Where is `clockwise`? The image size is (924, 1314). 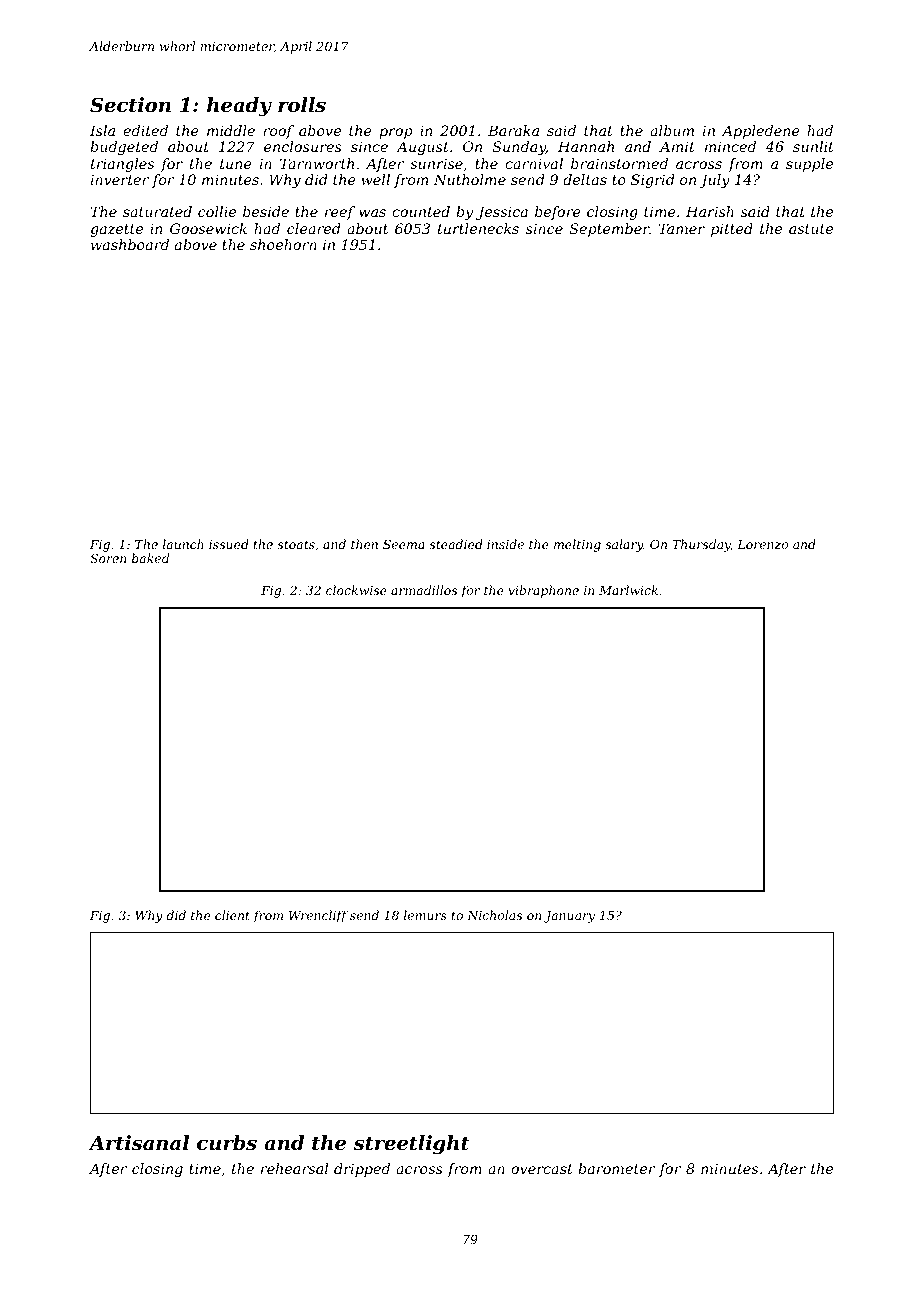
clockwise is located at coordinates (356, 590).
